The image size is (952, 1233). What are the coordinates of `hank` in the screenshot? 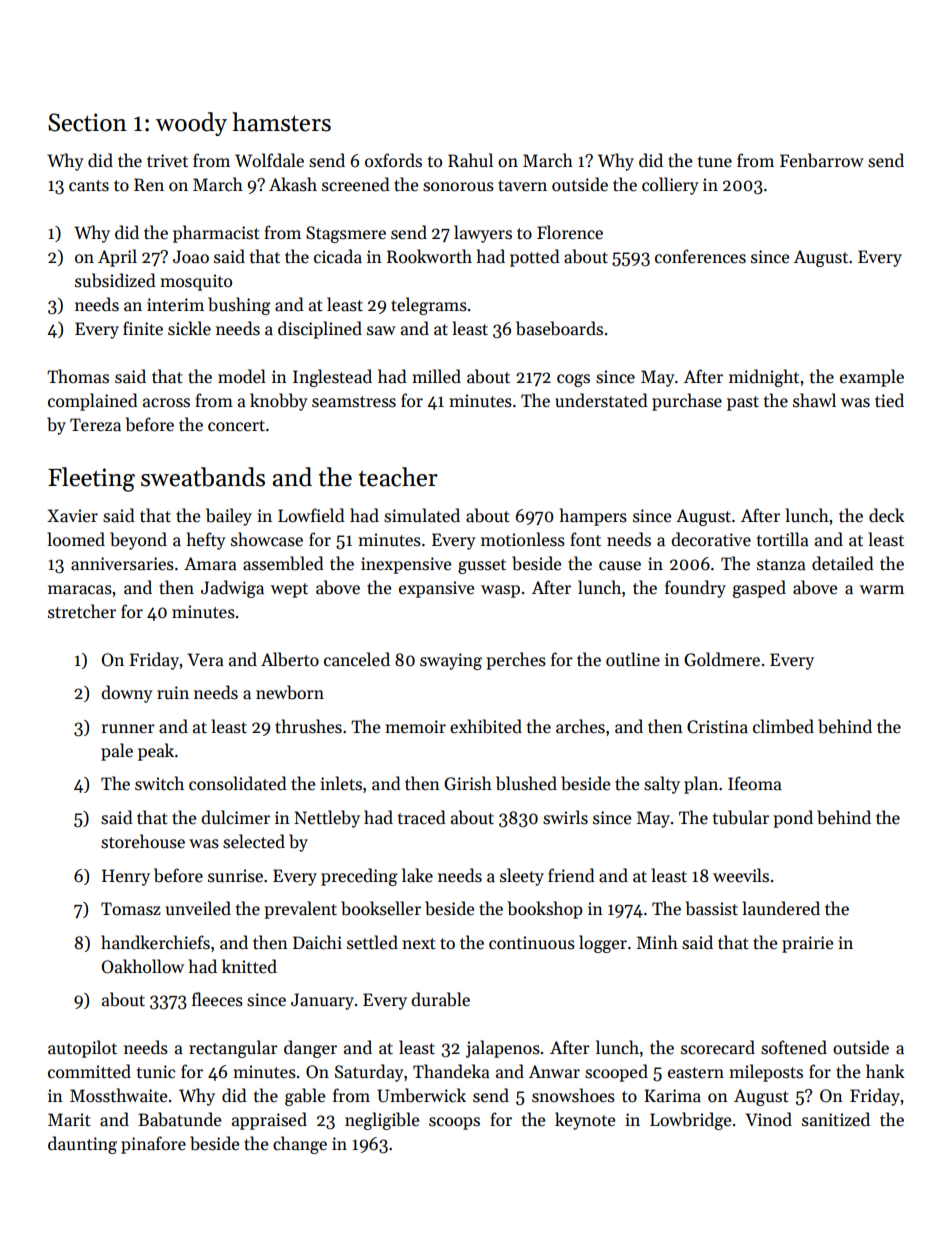 It's located at (885, 1071).
